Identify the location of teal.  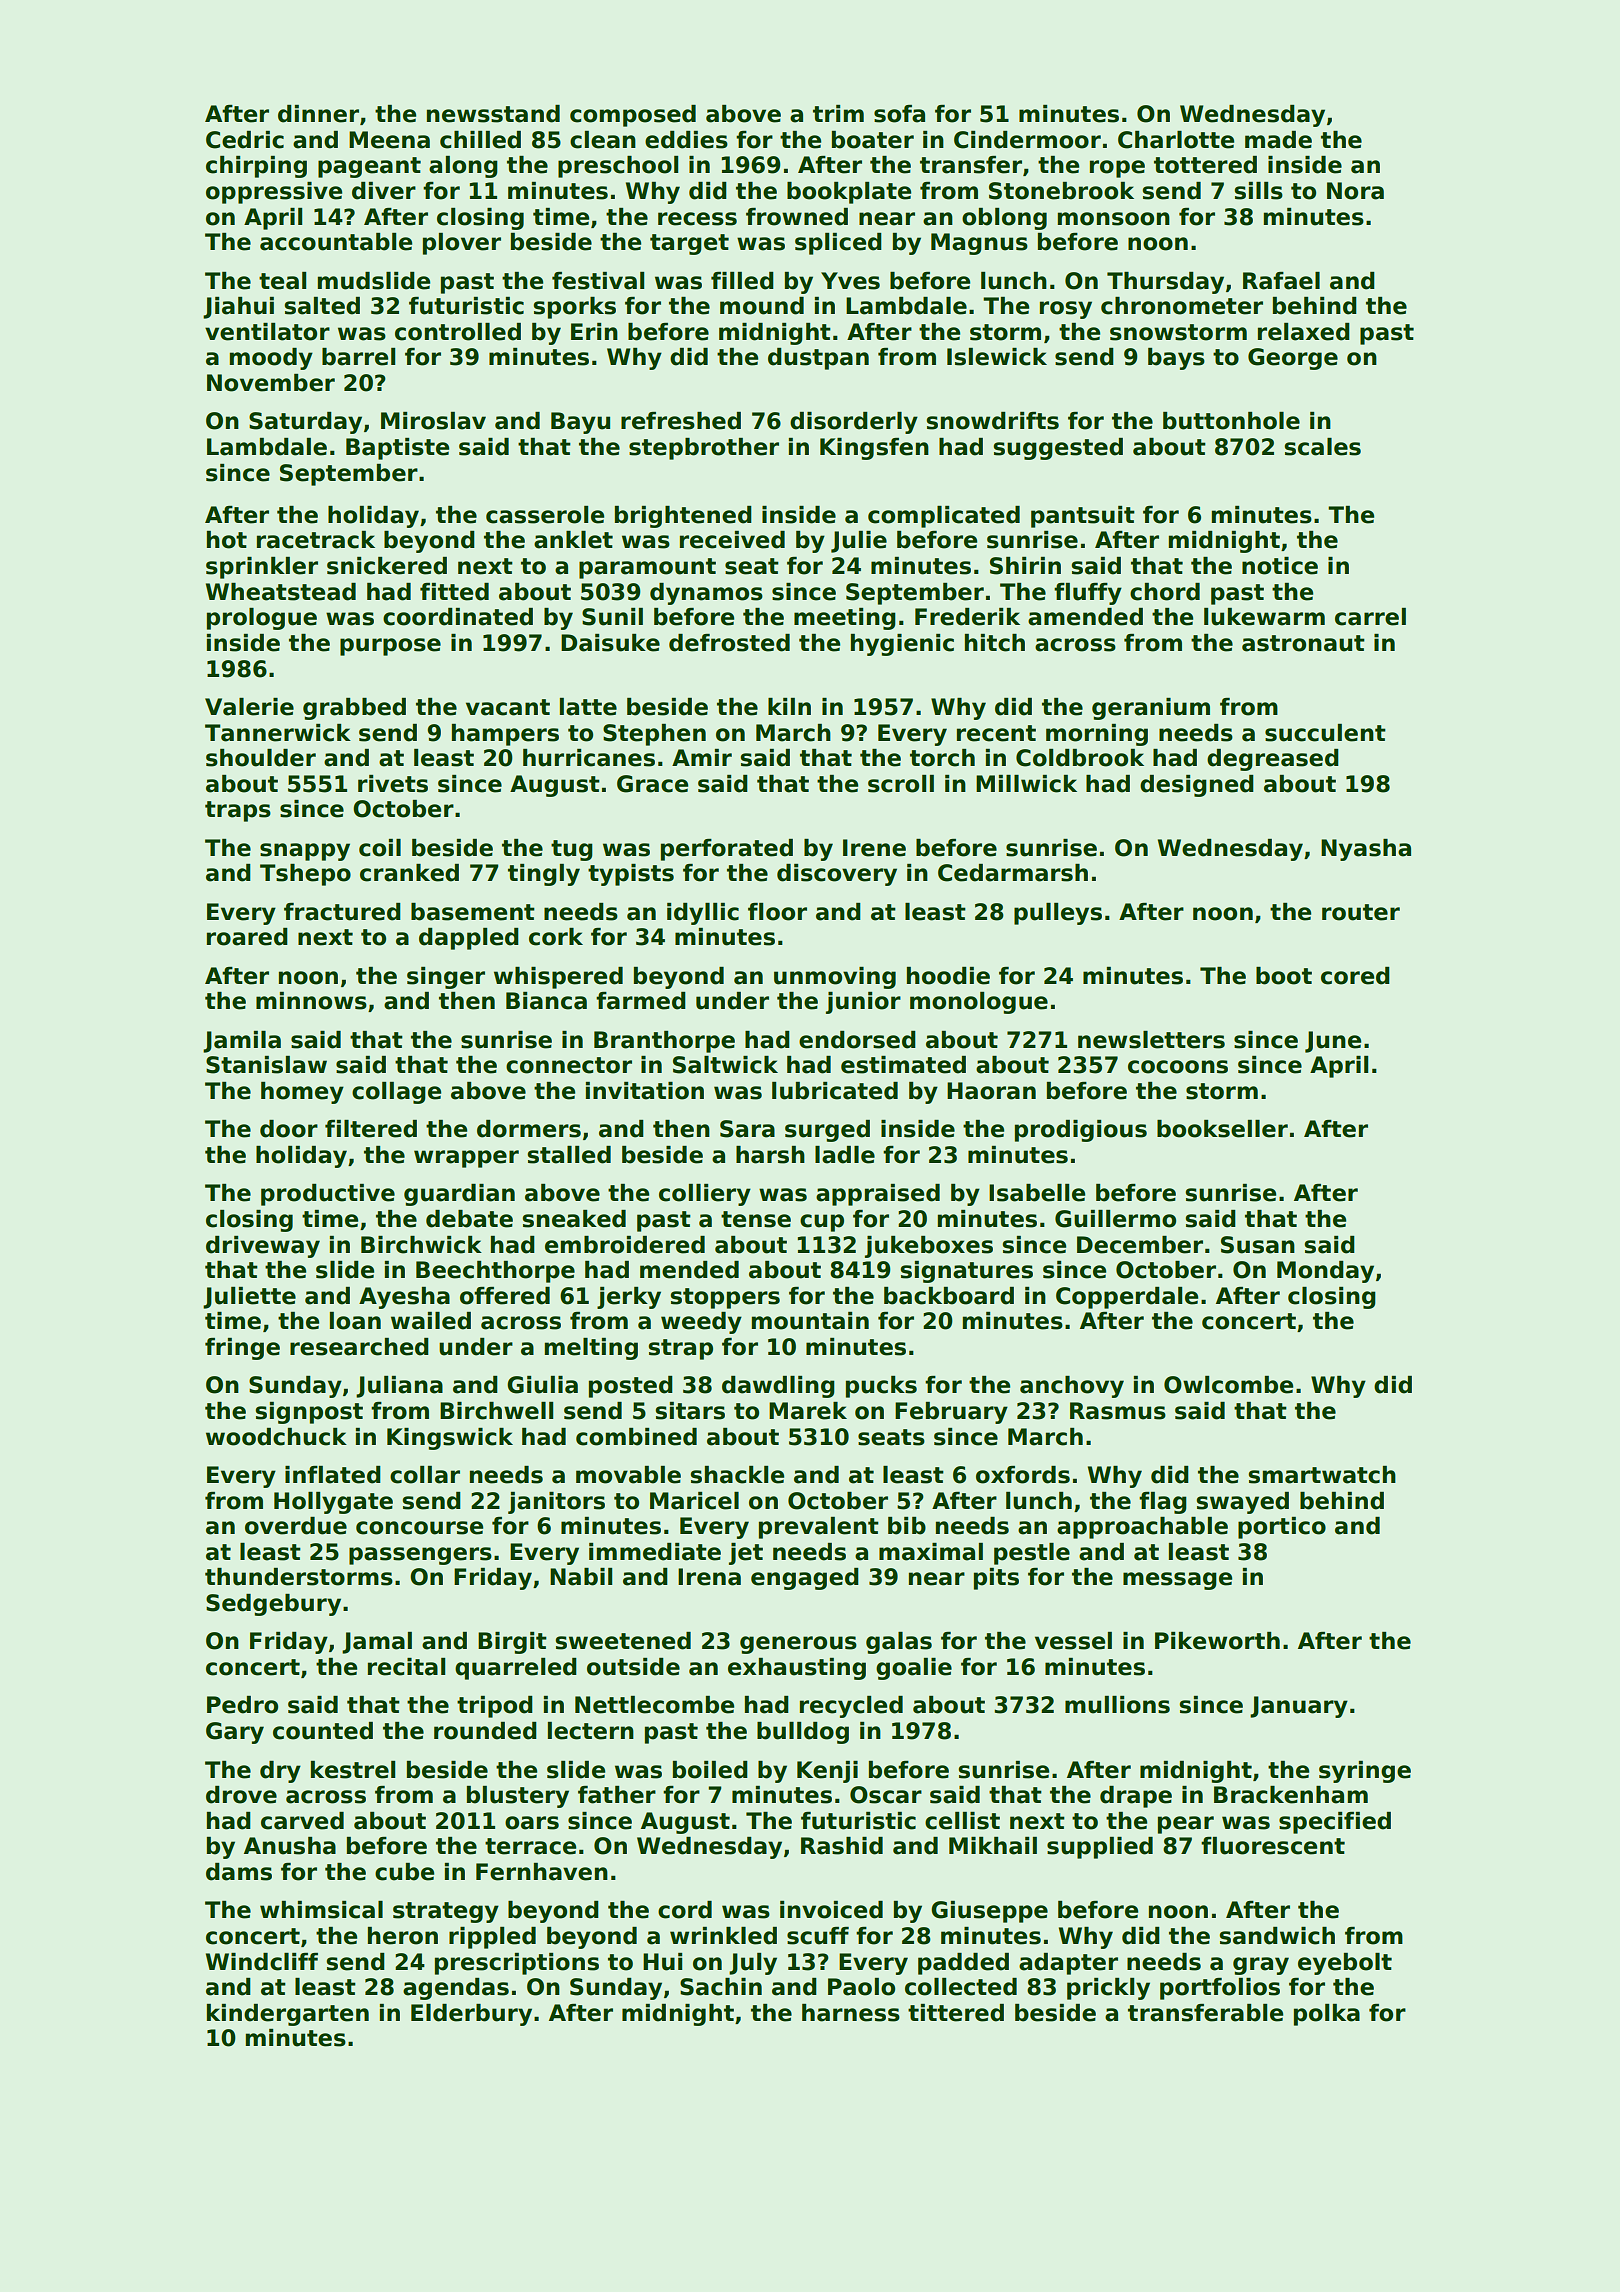
(282, 281).
